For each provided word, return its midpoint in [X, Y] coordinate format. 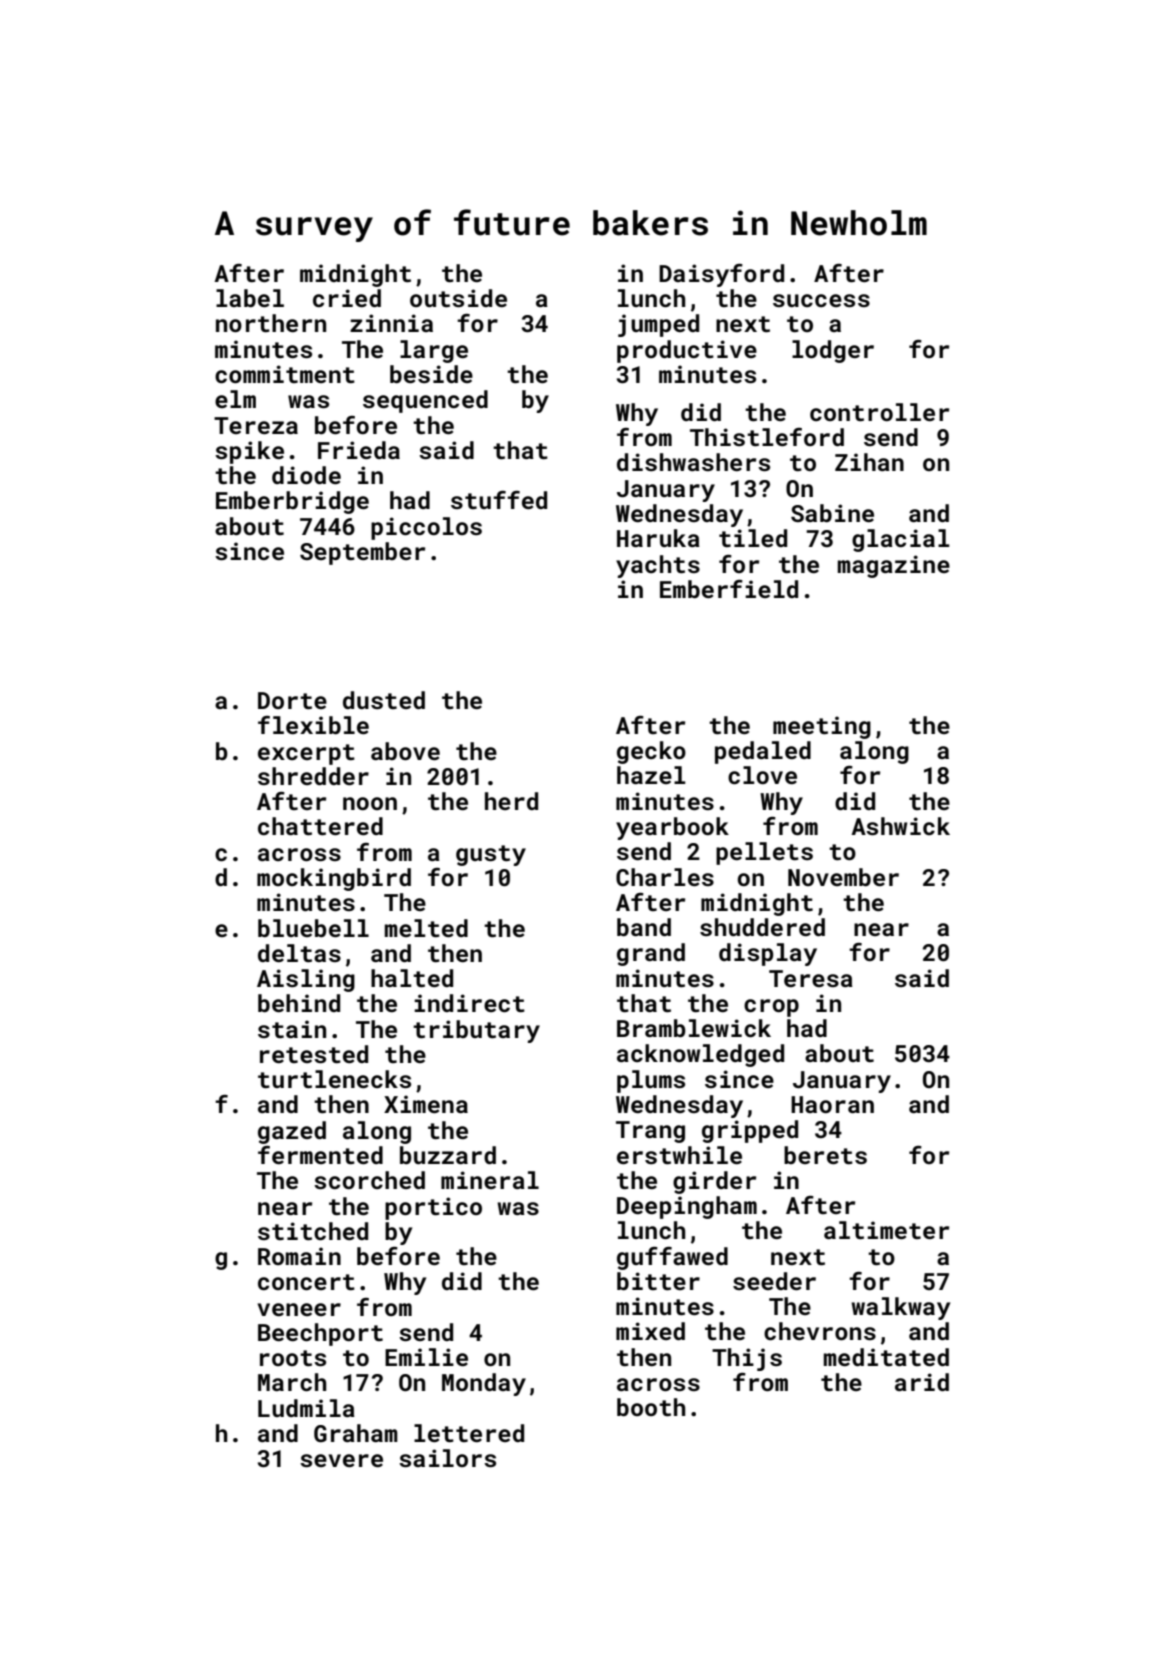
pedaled [763, 752]
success [821, 300]
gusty [491, 855]
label [250, 298]
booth [651, 1407]
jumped [658, 325]
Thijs [747, 1359]
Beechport [320, 1334]
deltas [299, 953]
